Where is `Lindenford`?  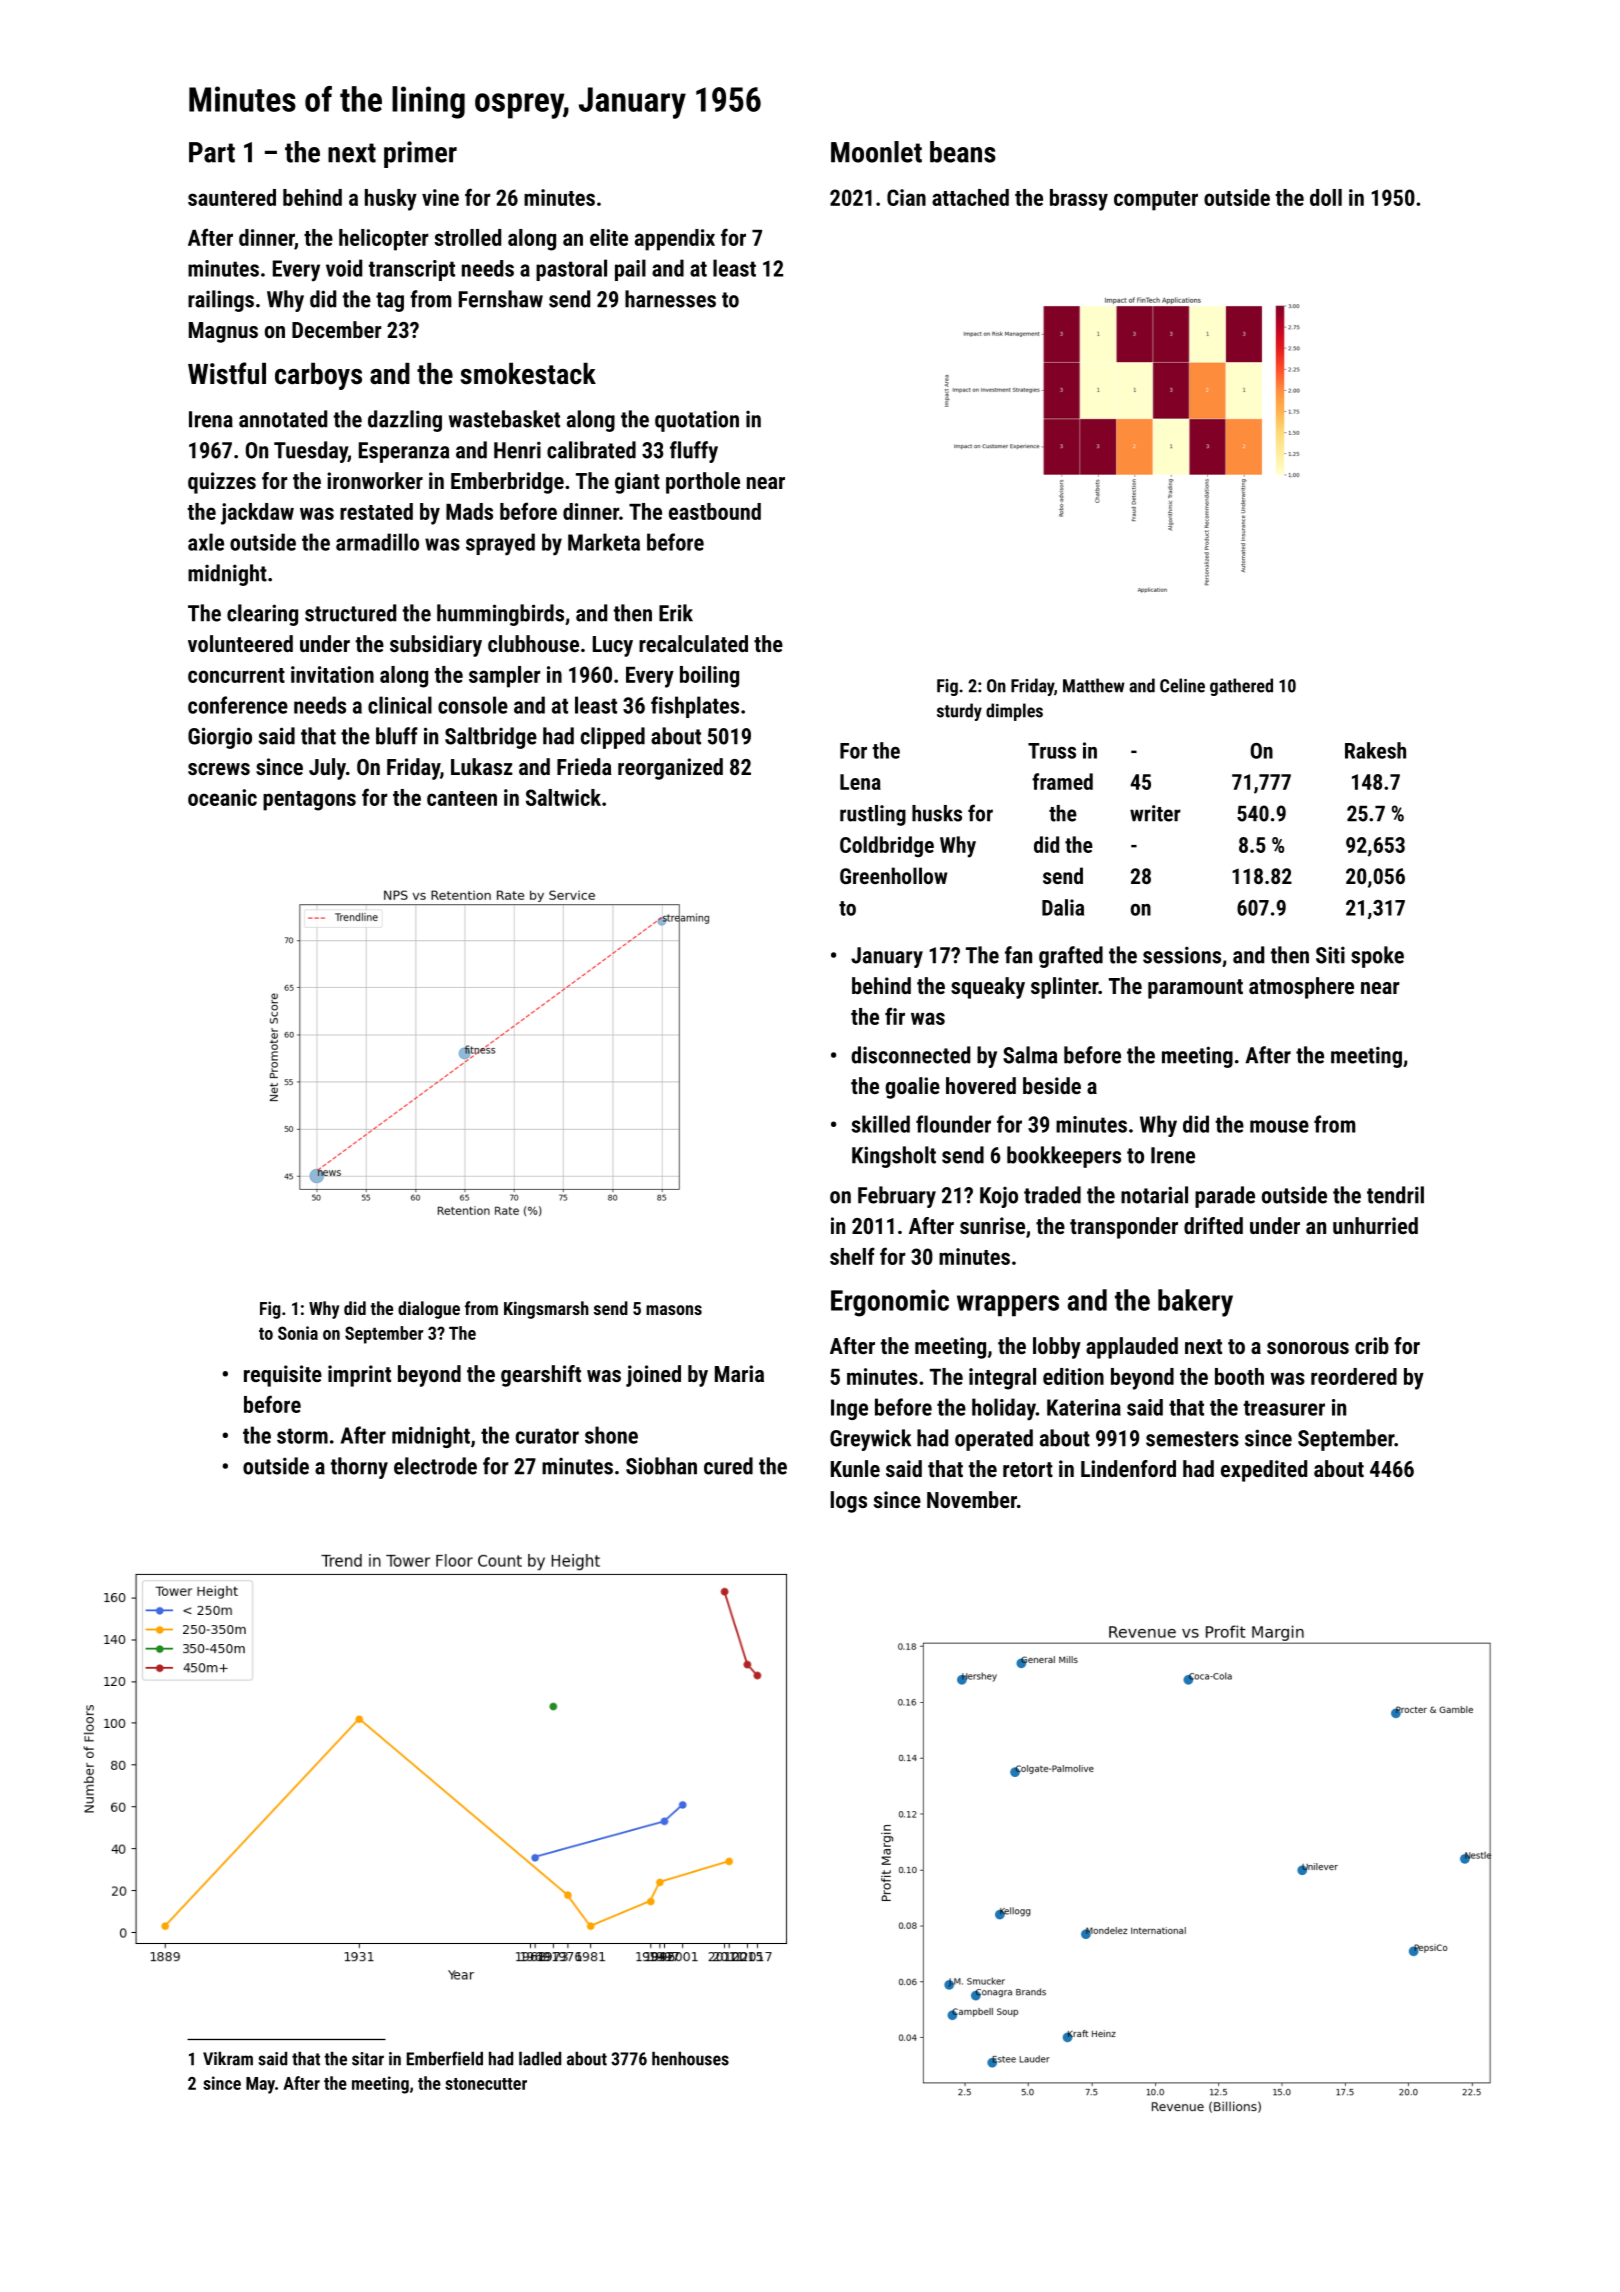 Lindenford is located at coordinates (1128, 1468).
